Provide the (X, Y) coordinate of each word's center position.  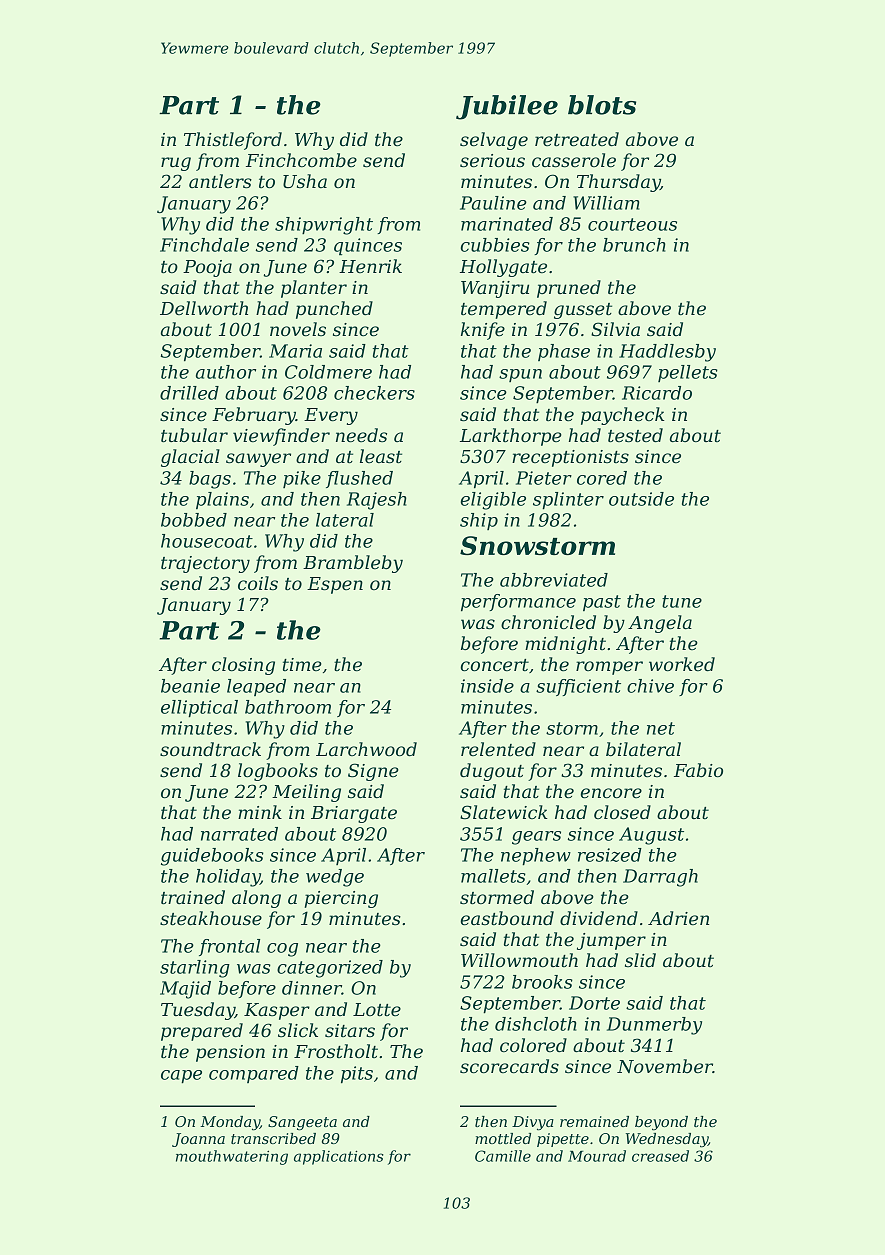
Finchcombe (301, 160)
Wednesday (667, 1140)
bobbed (194, 520)
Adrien (678, 918)
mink (260, 812)
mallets (493, 876)
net (661, 728)
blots (602, 105)
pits (357, 1074)
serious (492, 161)
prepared (202, 1032)
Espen (335, 585)
